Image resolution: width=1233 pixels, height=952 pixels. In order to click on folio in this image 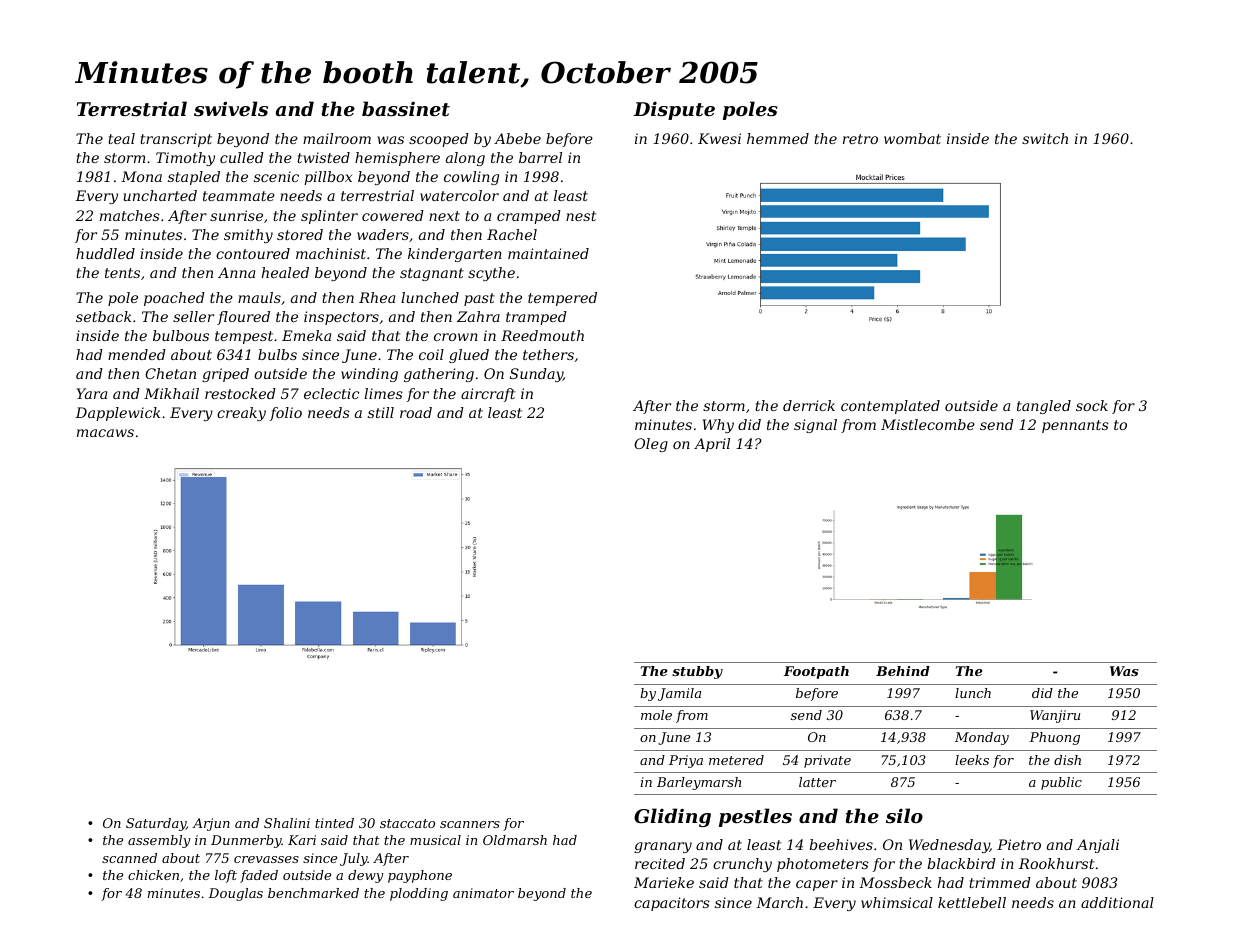, I will do `click(286, 414)`.
